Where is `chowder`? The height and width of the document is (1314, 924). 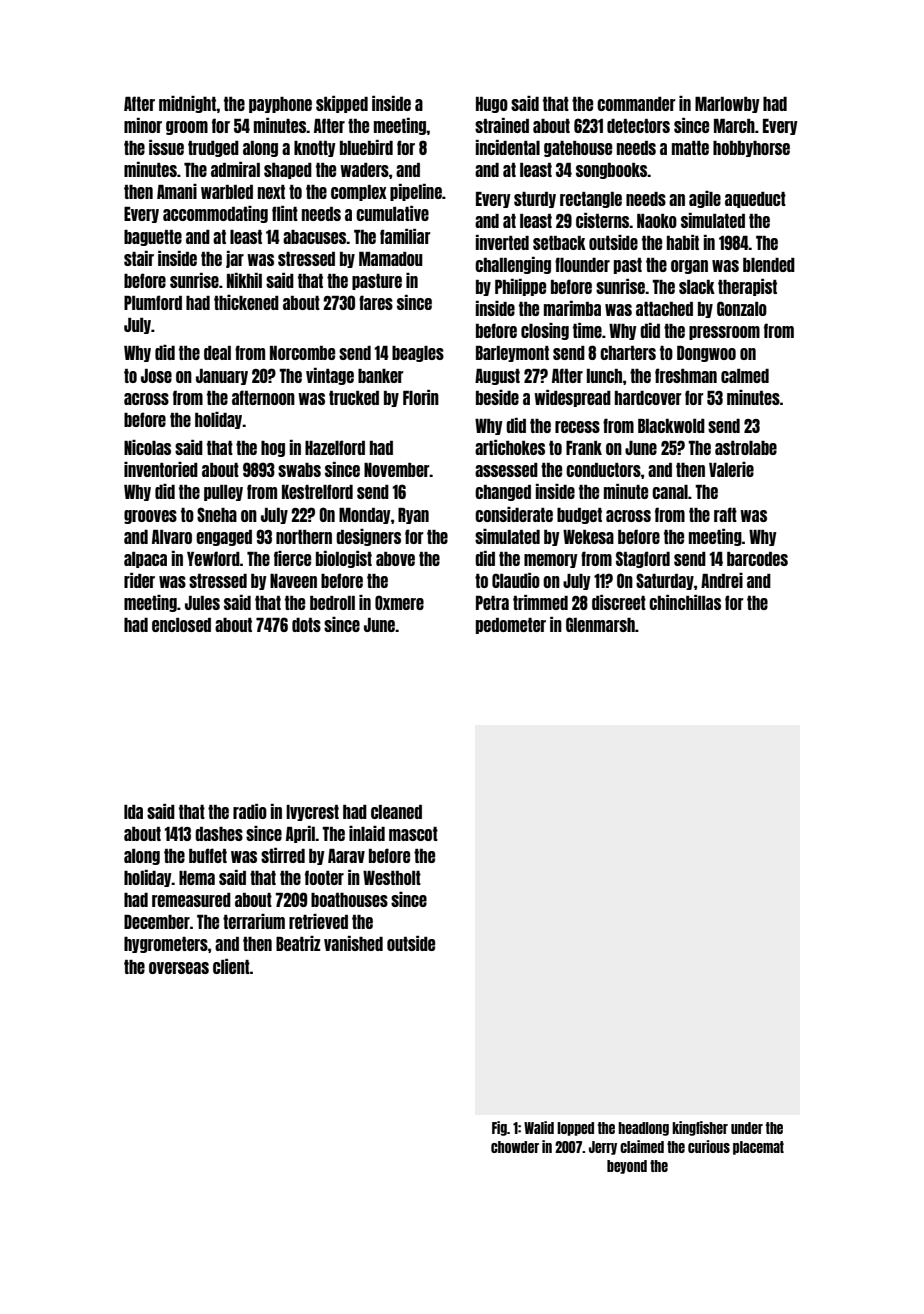 chowder is located at coordinates (515, 1147).
